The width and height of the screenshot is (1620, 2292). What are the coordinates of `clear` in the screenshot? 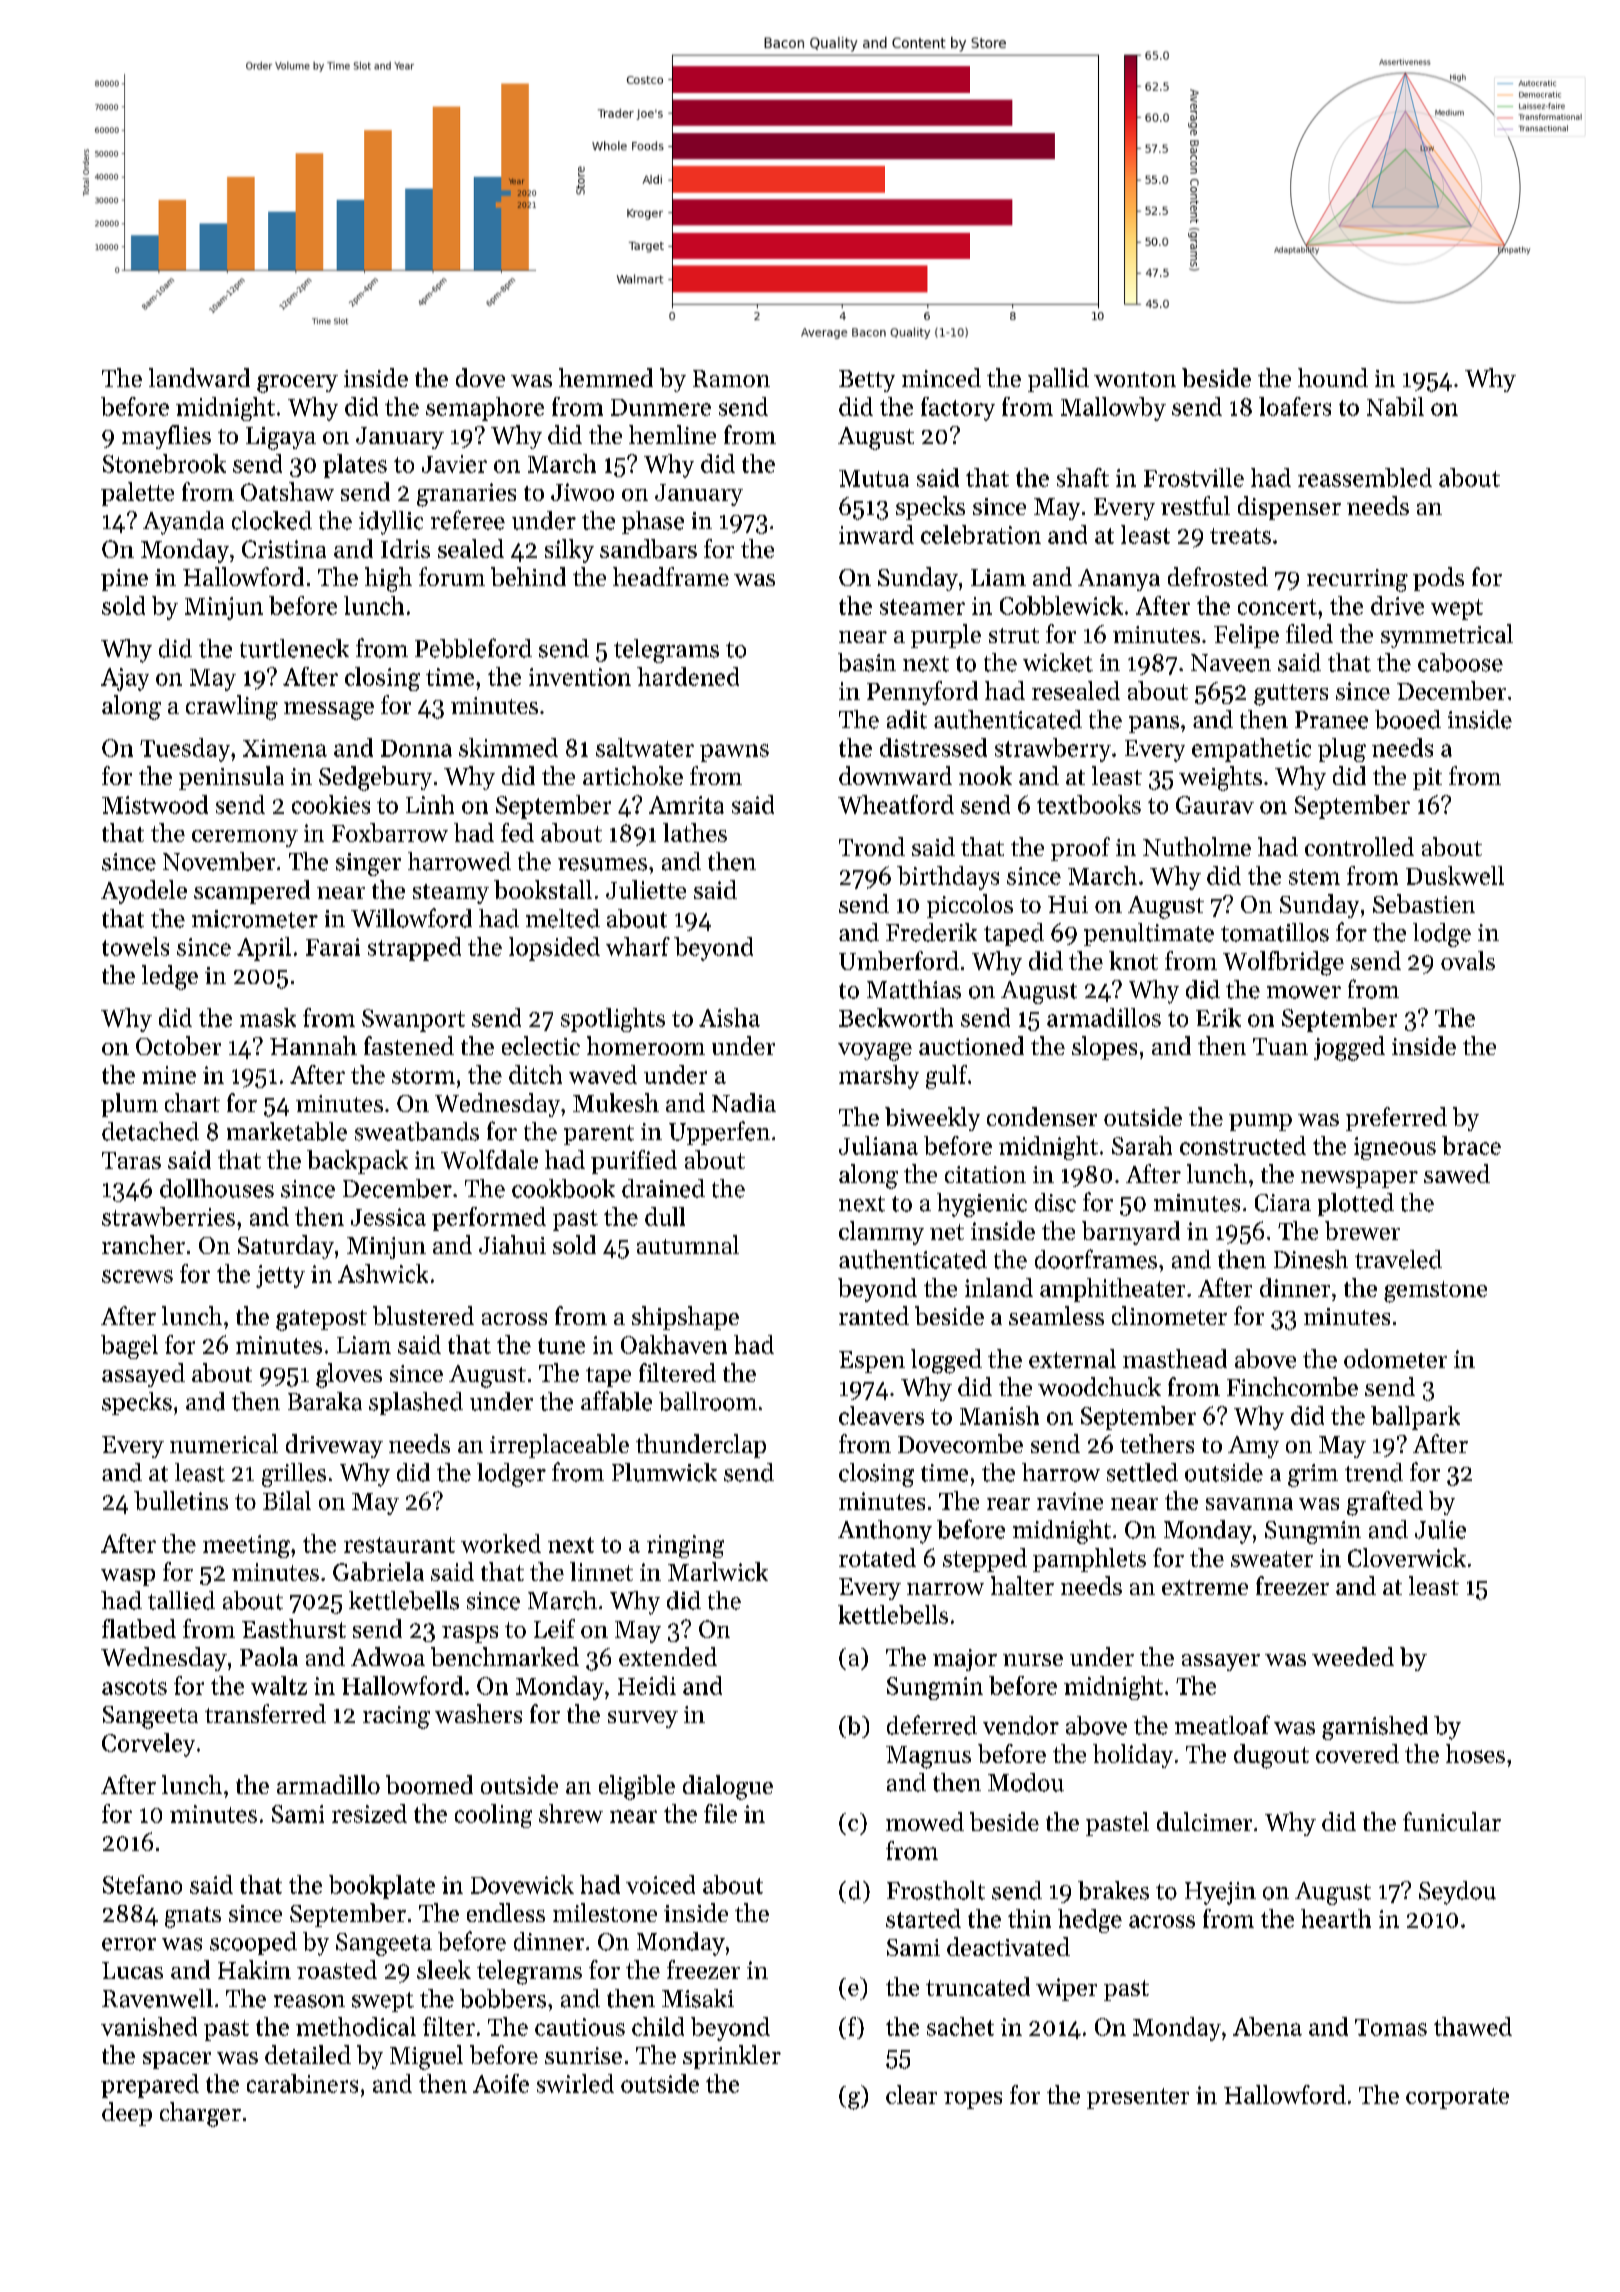 It's located at (911, 2094).
